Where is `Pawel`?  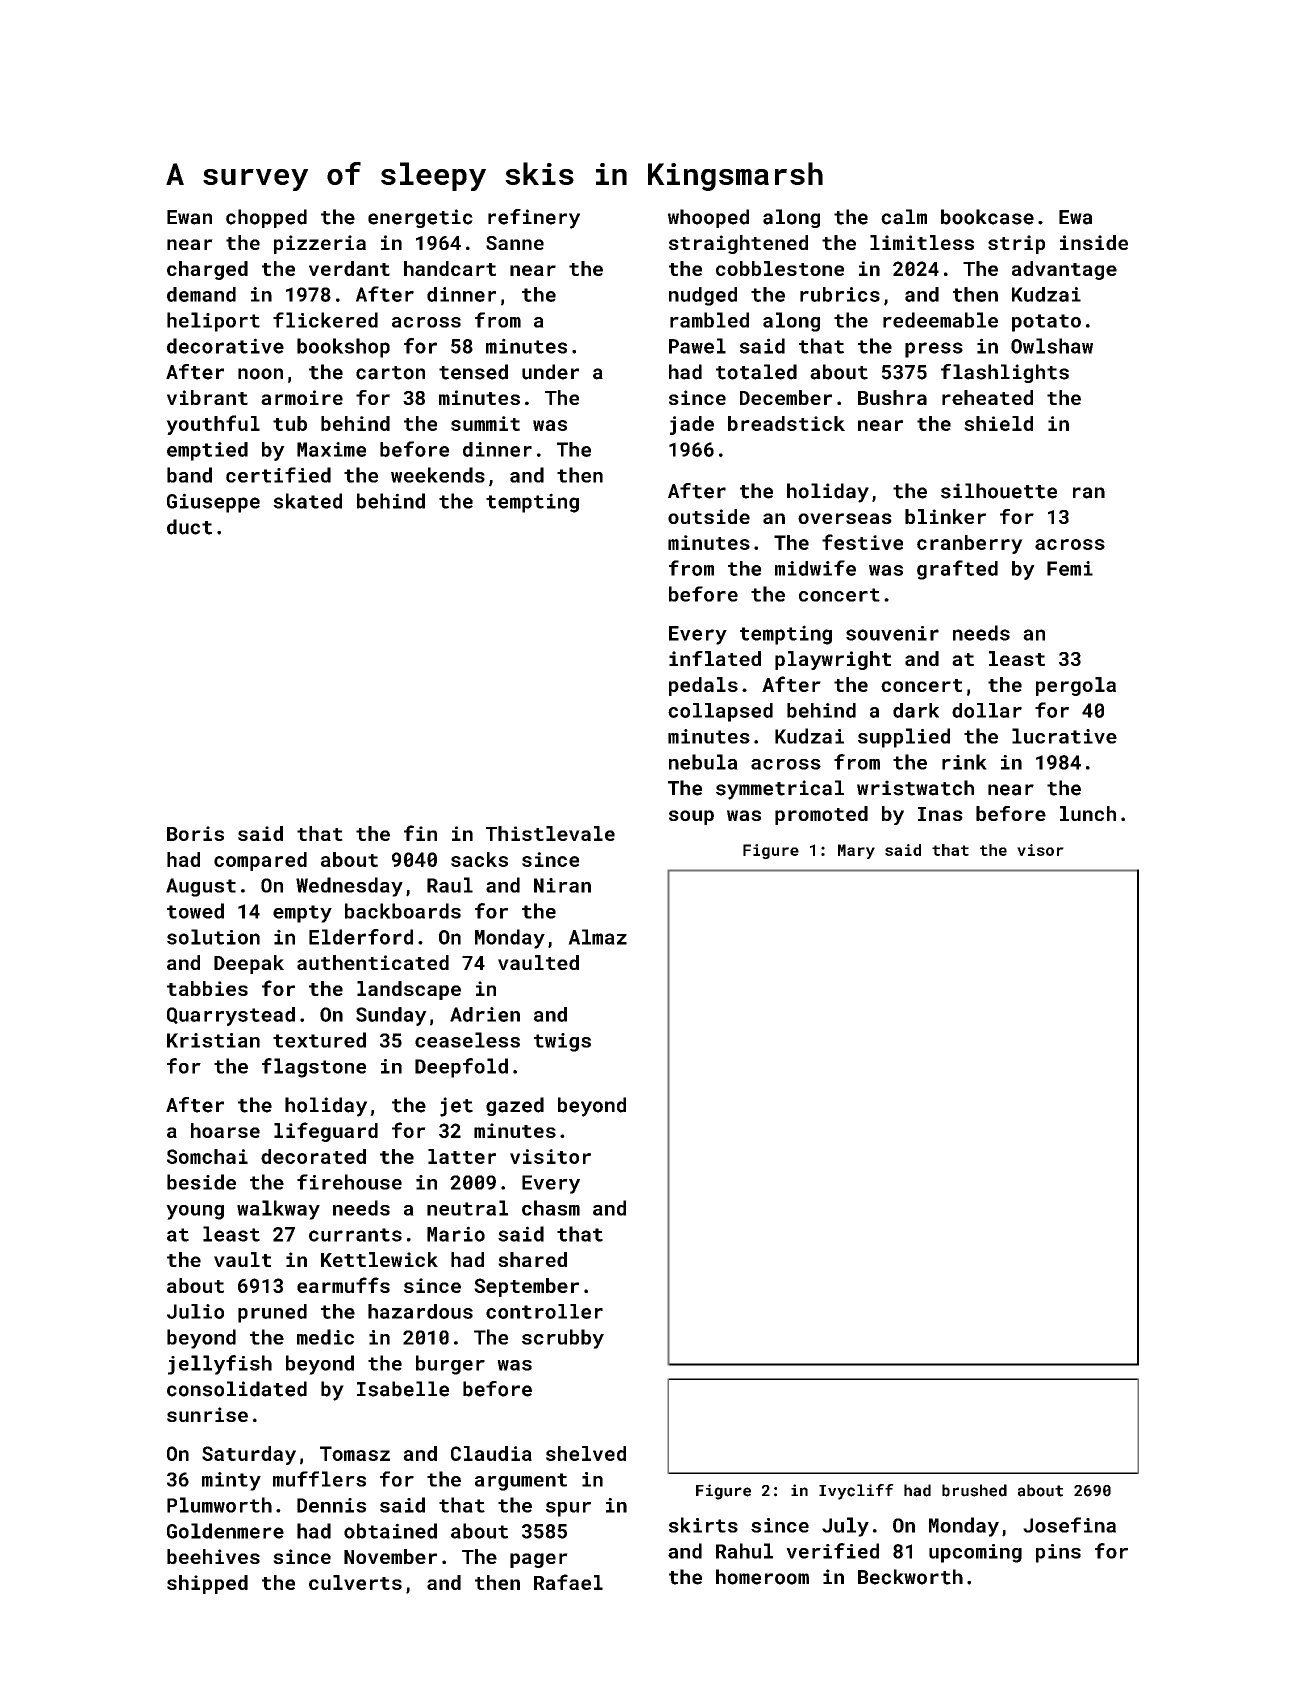 Pawel is located at coordinates (697, 346).
